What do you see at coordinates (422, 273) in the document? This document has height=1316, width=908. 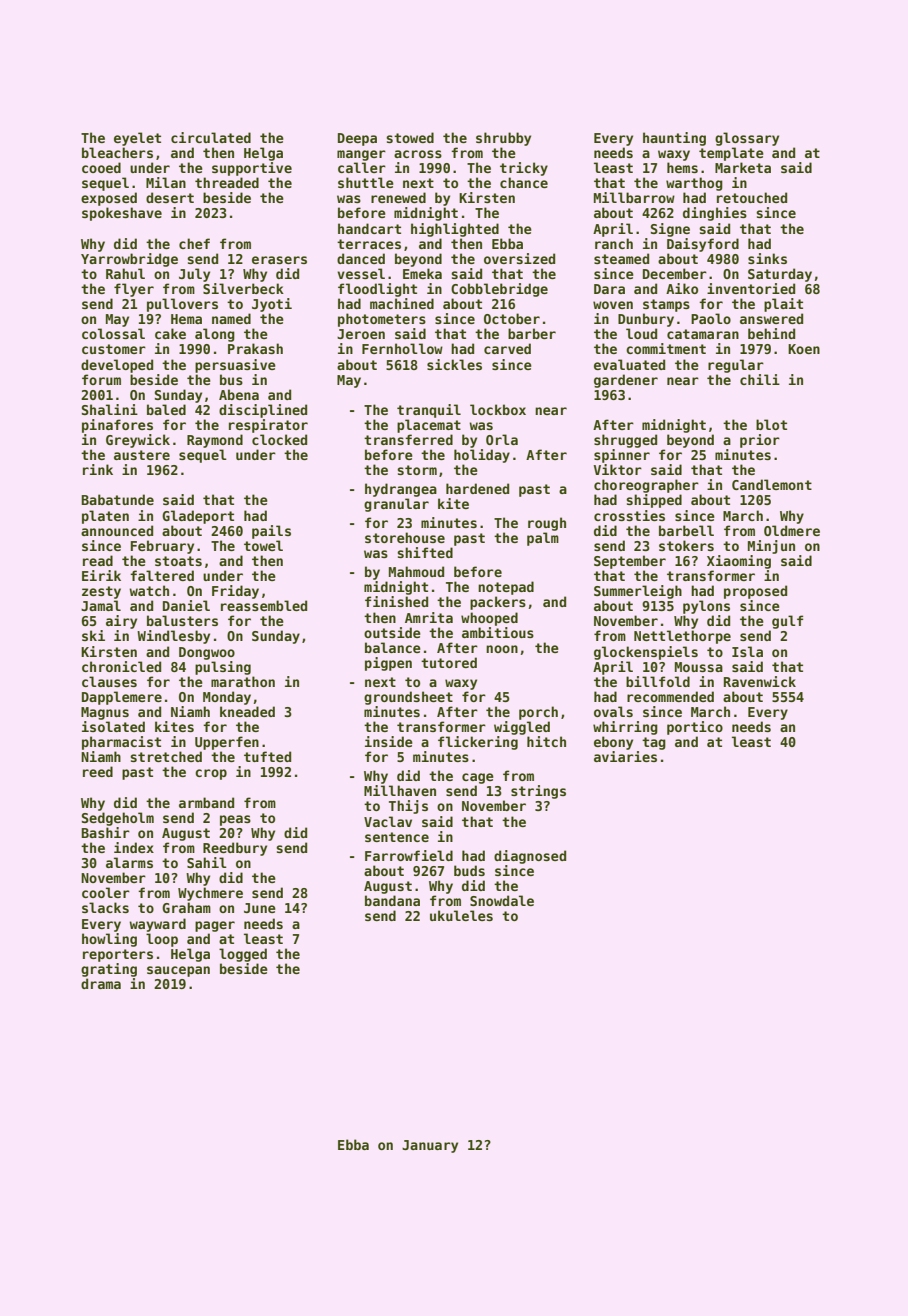 I see `Emeka` at bounding box center [422, 273].
